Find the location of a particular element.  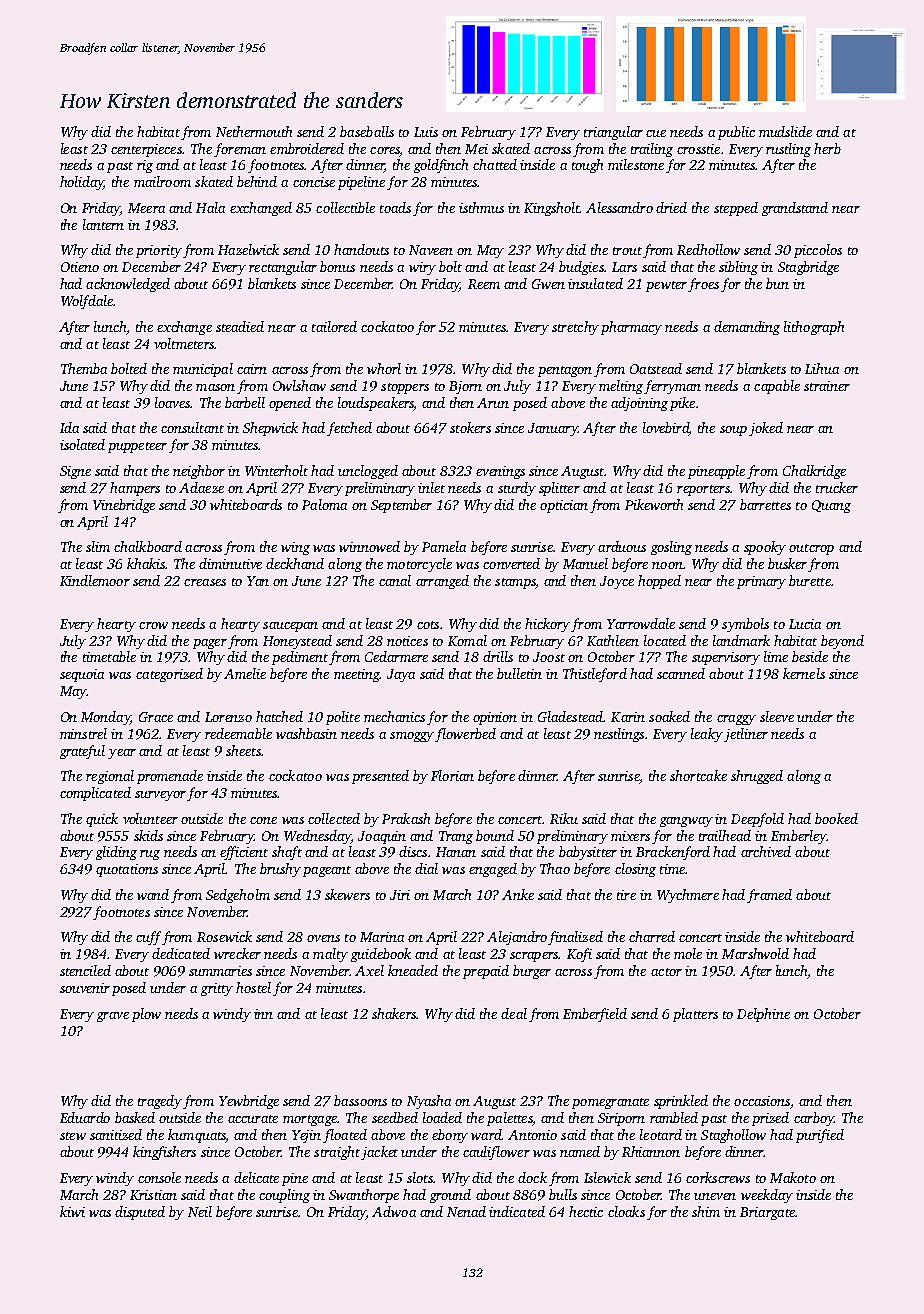

foreman is located at coordinates (240, 150).
